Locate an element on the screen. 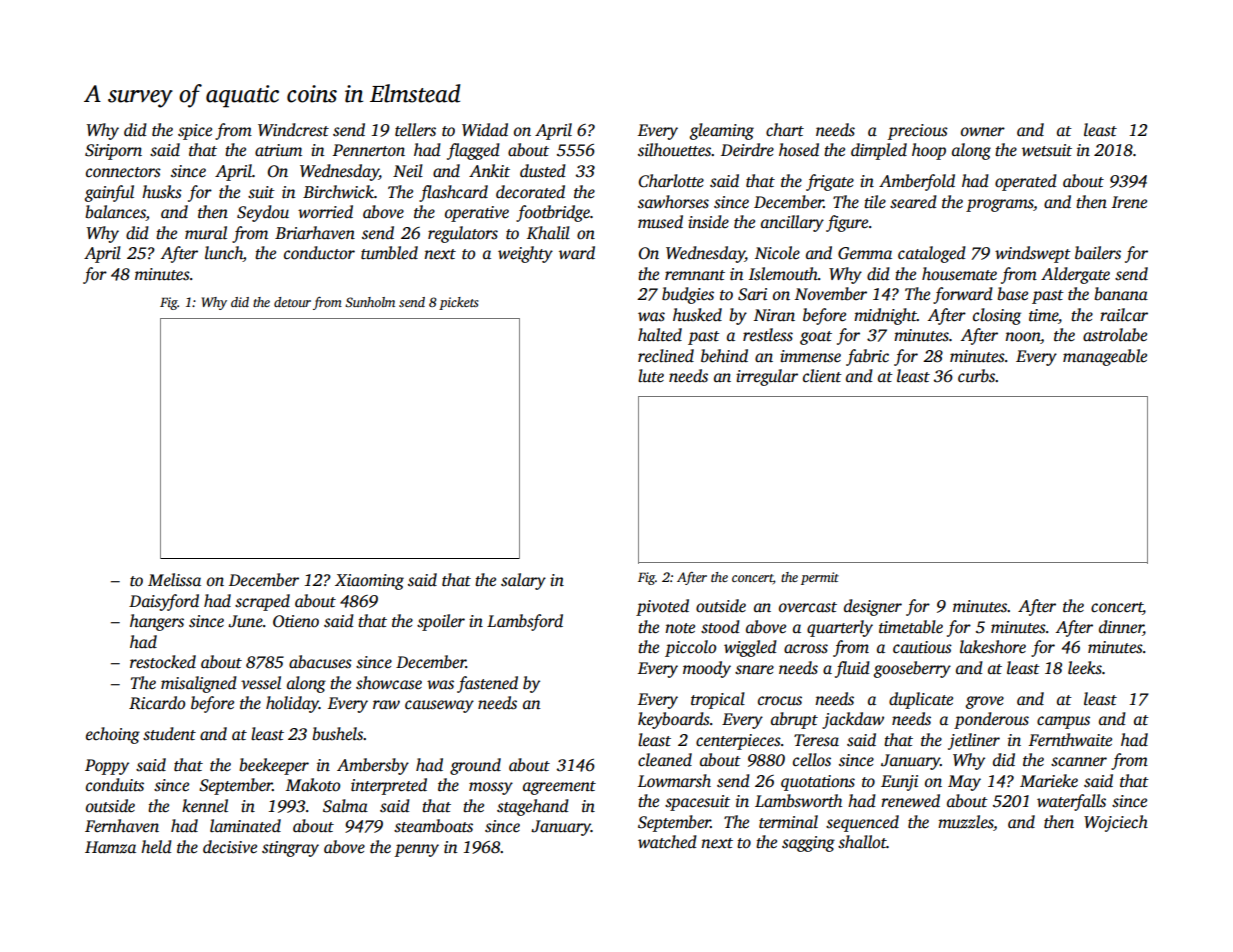  chart is located at coordinates (785, 129).
